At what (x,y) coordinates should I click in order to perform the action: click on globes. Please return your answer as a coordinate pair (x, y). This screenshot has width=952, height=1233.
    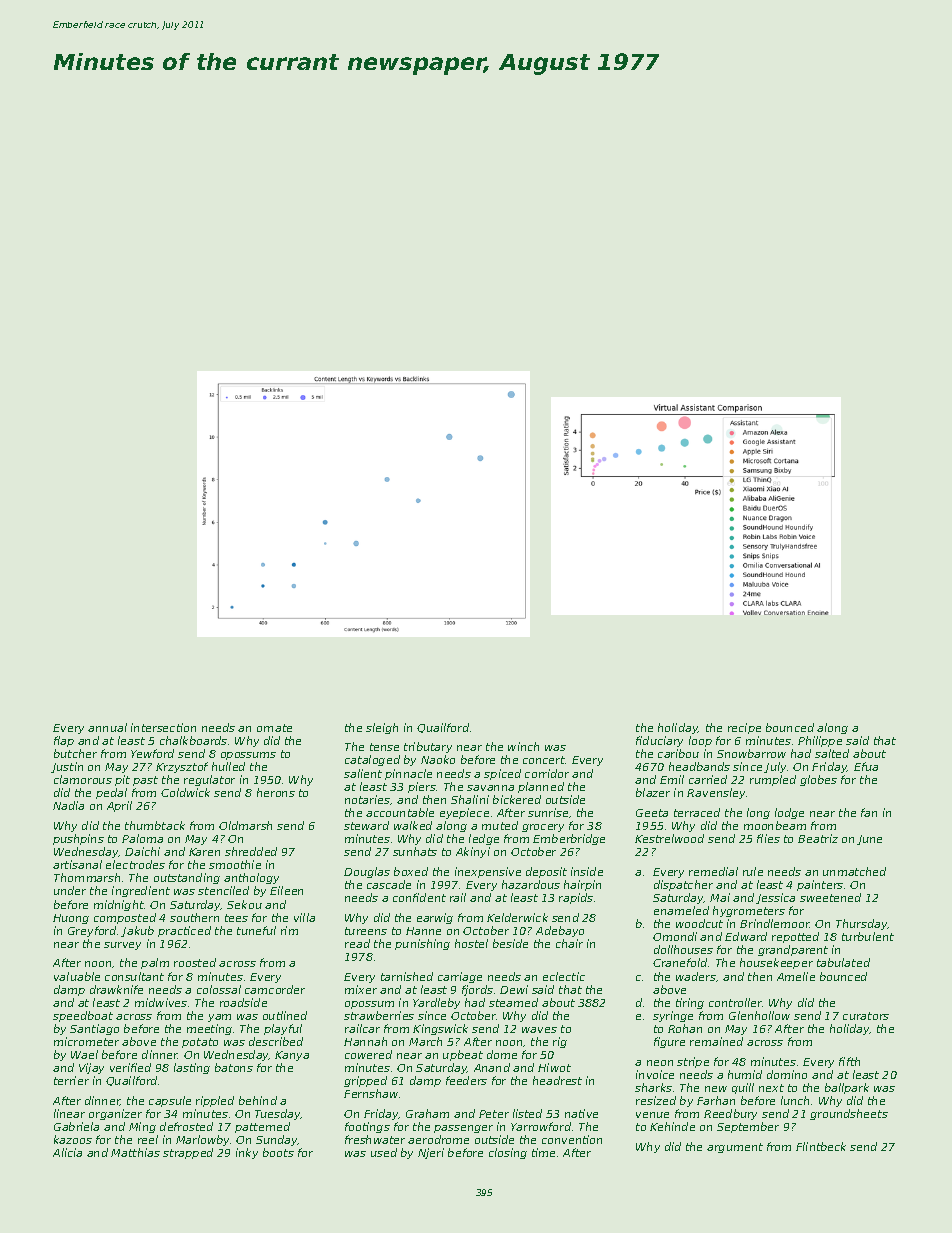
    Looking at the image, I should click on (818, 780).
